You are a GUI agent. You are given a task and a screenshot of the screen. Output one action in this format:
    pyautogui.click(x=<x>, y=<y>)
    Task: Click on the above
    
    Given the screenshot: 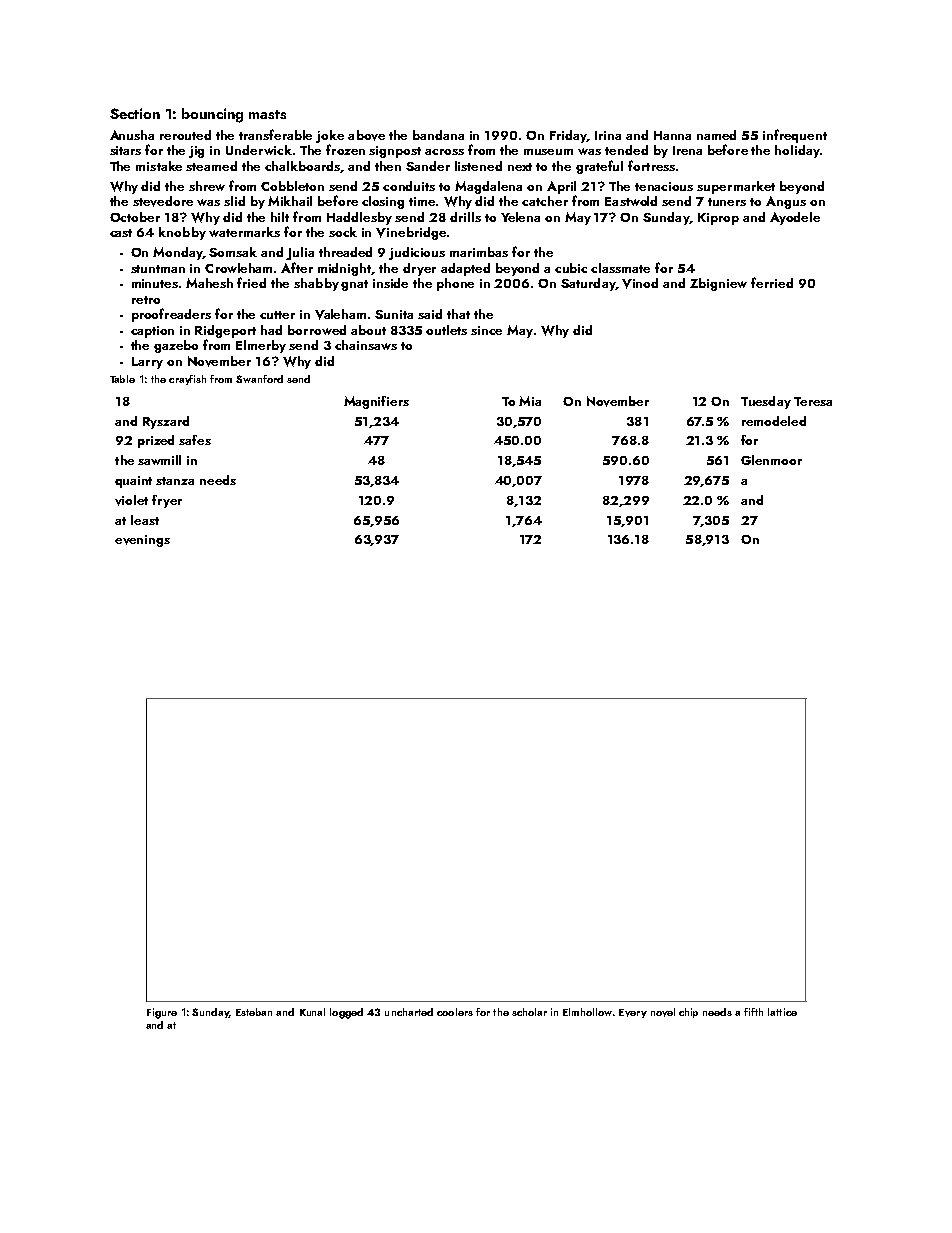 What is the action you would take?
    pyautogui.click(x=366, y=135)
